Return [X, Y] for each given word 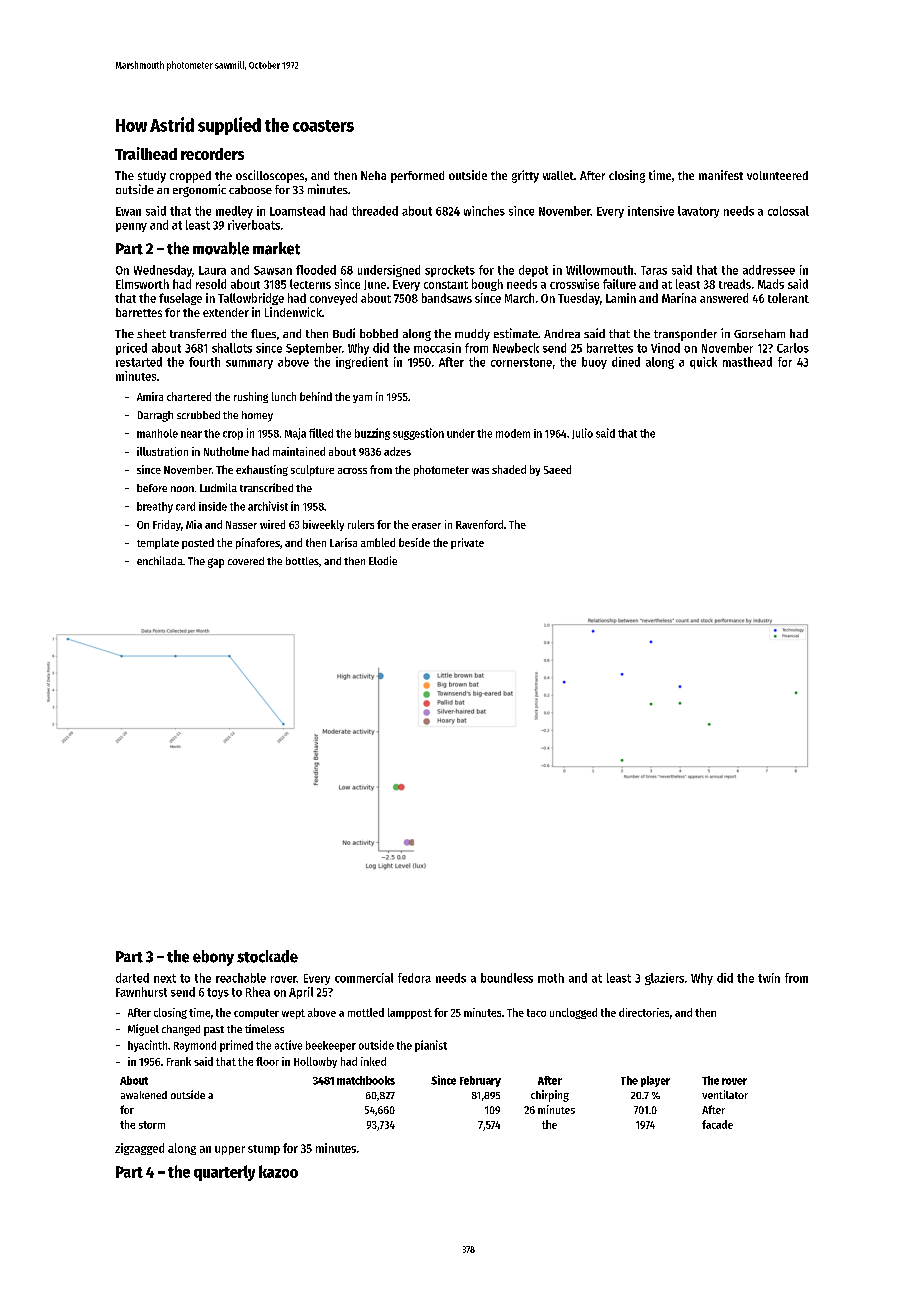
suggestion [418, 434]
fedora [414, 978]
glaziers [664, 979]
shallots [232, 348]
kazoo [278, 1171]
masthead [747, 362]
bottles [302, 561]
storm [152, 1125]
